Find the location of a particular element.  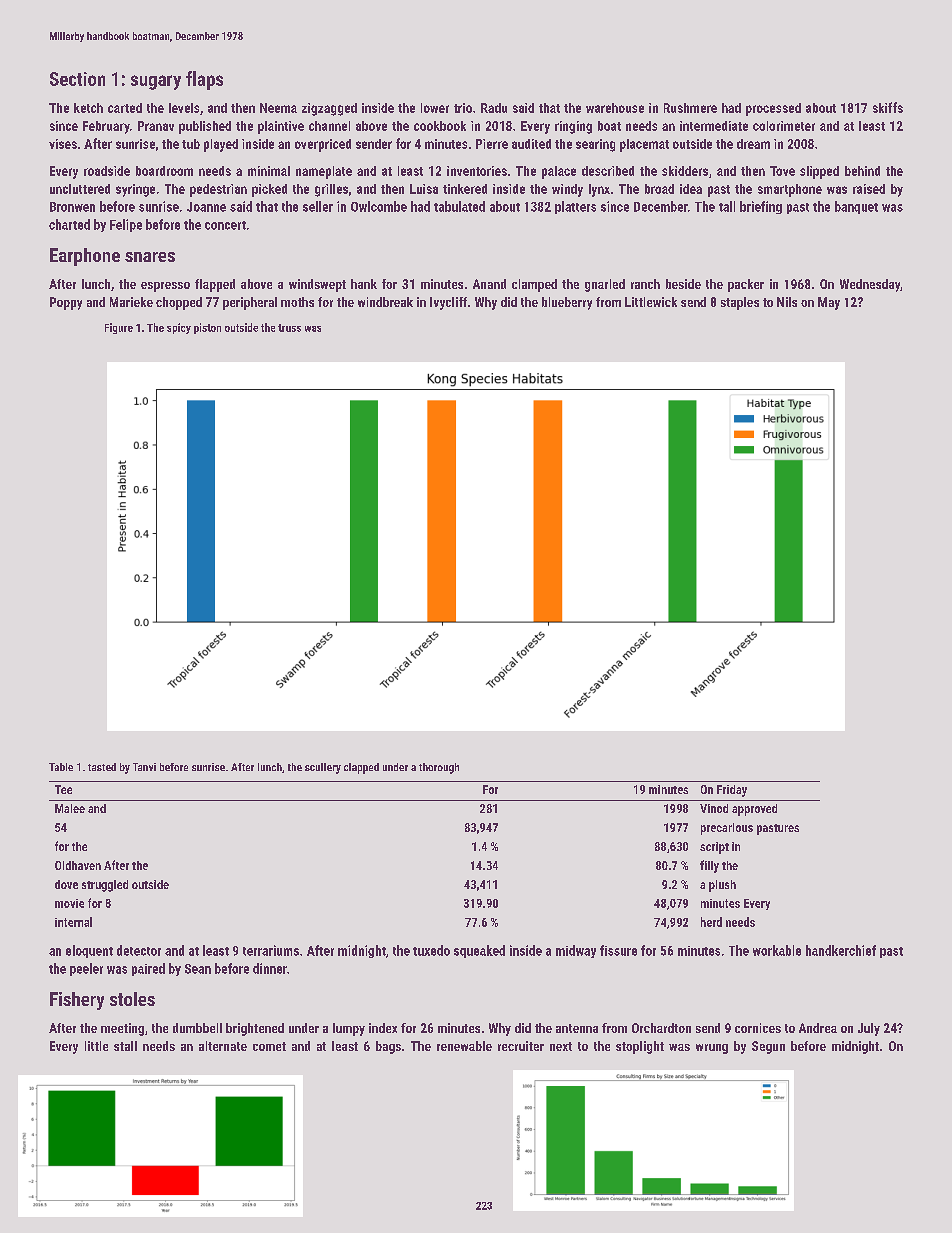

processed is located at coordinates (773, 109).
